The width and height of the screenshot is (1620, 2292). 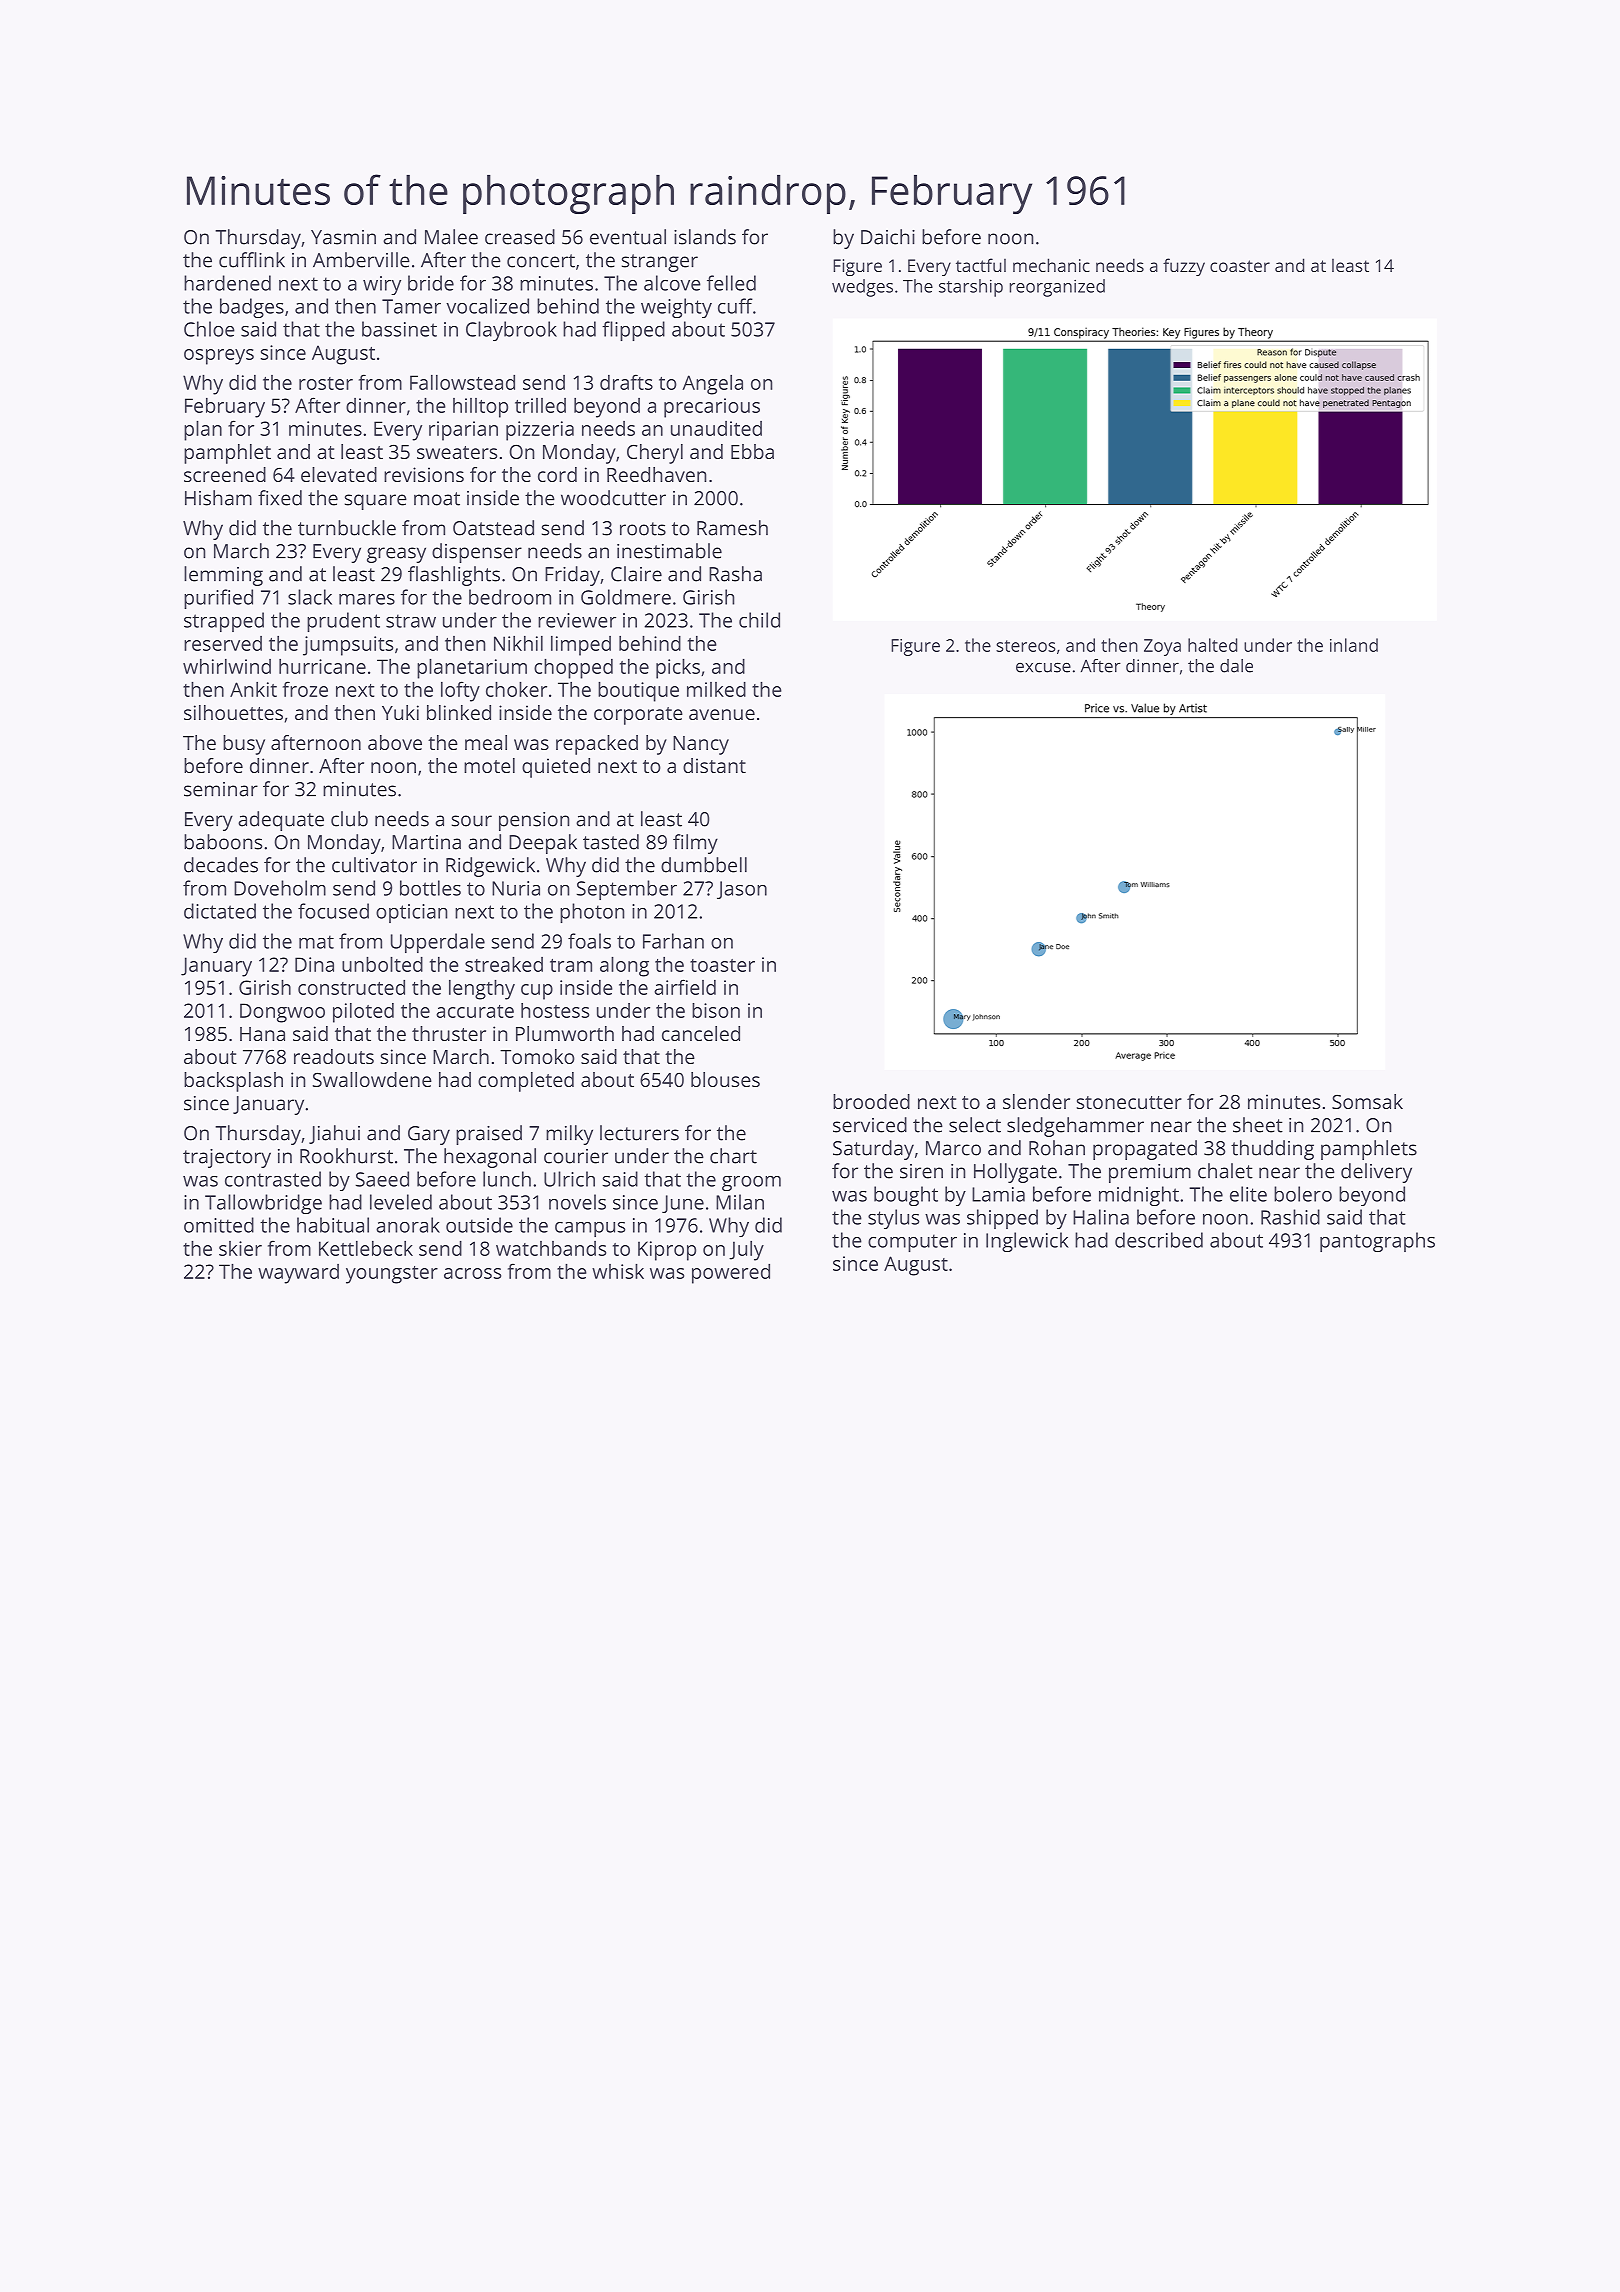 I want to click on Somsak, so click(x=1367, y=1101).
